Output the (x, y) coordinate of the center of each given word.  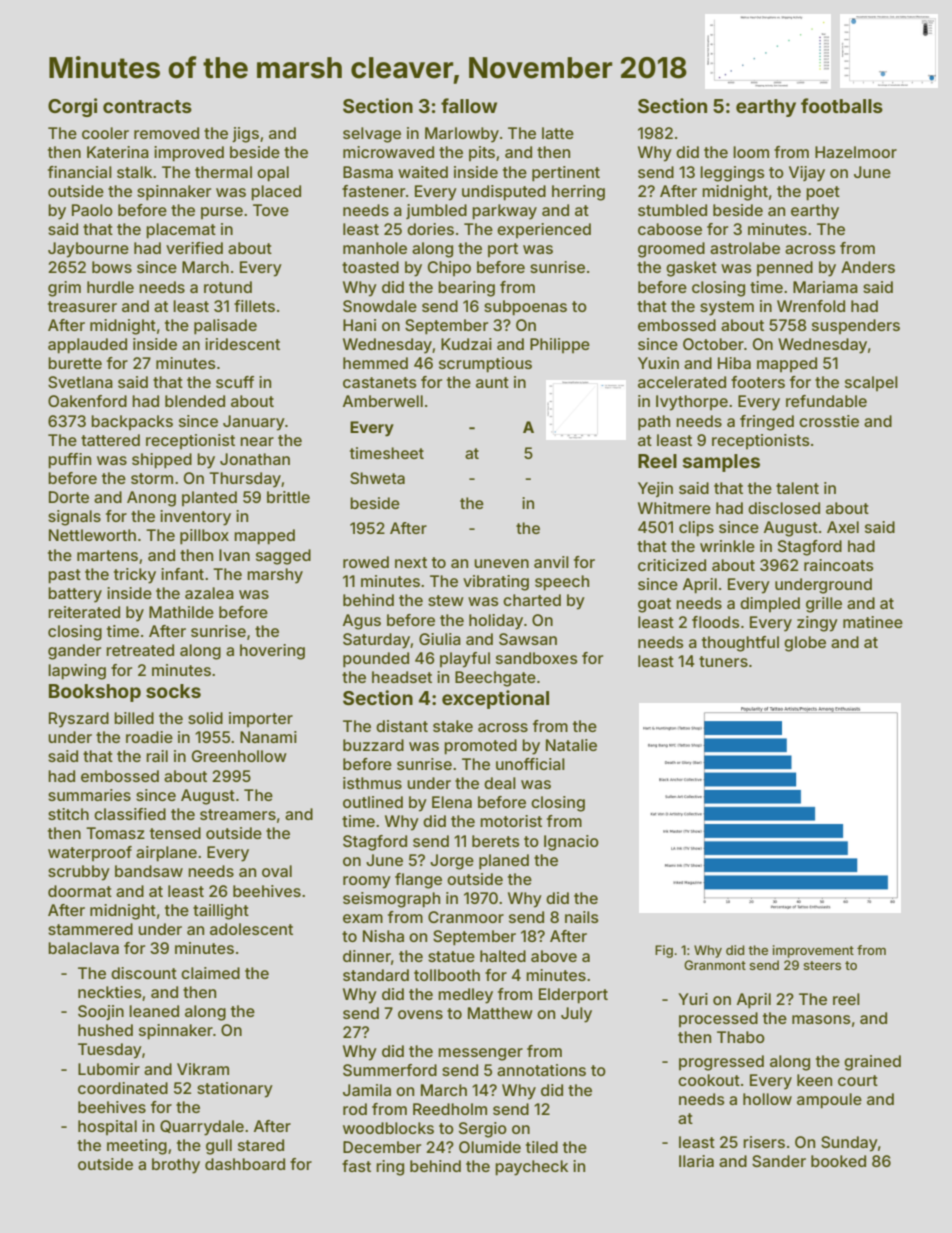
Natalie (571, 745)
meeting (137, 1147)
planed (504, 862)
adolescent (251, 929)
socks (173, 691)
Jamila (367, 1090)
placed (276, 193)
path (654, 423)
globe (805, 644)
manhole (375, 248)
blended (195, 401)
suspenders (856, 326)
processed (718, 1019)
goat (654, 605)
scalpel (871, 383)
